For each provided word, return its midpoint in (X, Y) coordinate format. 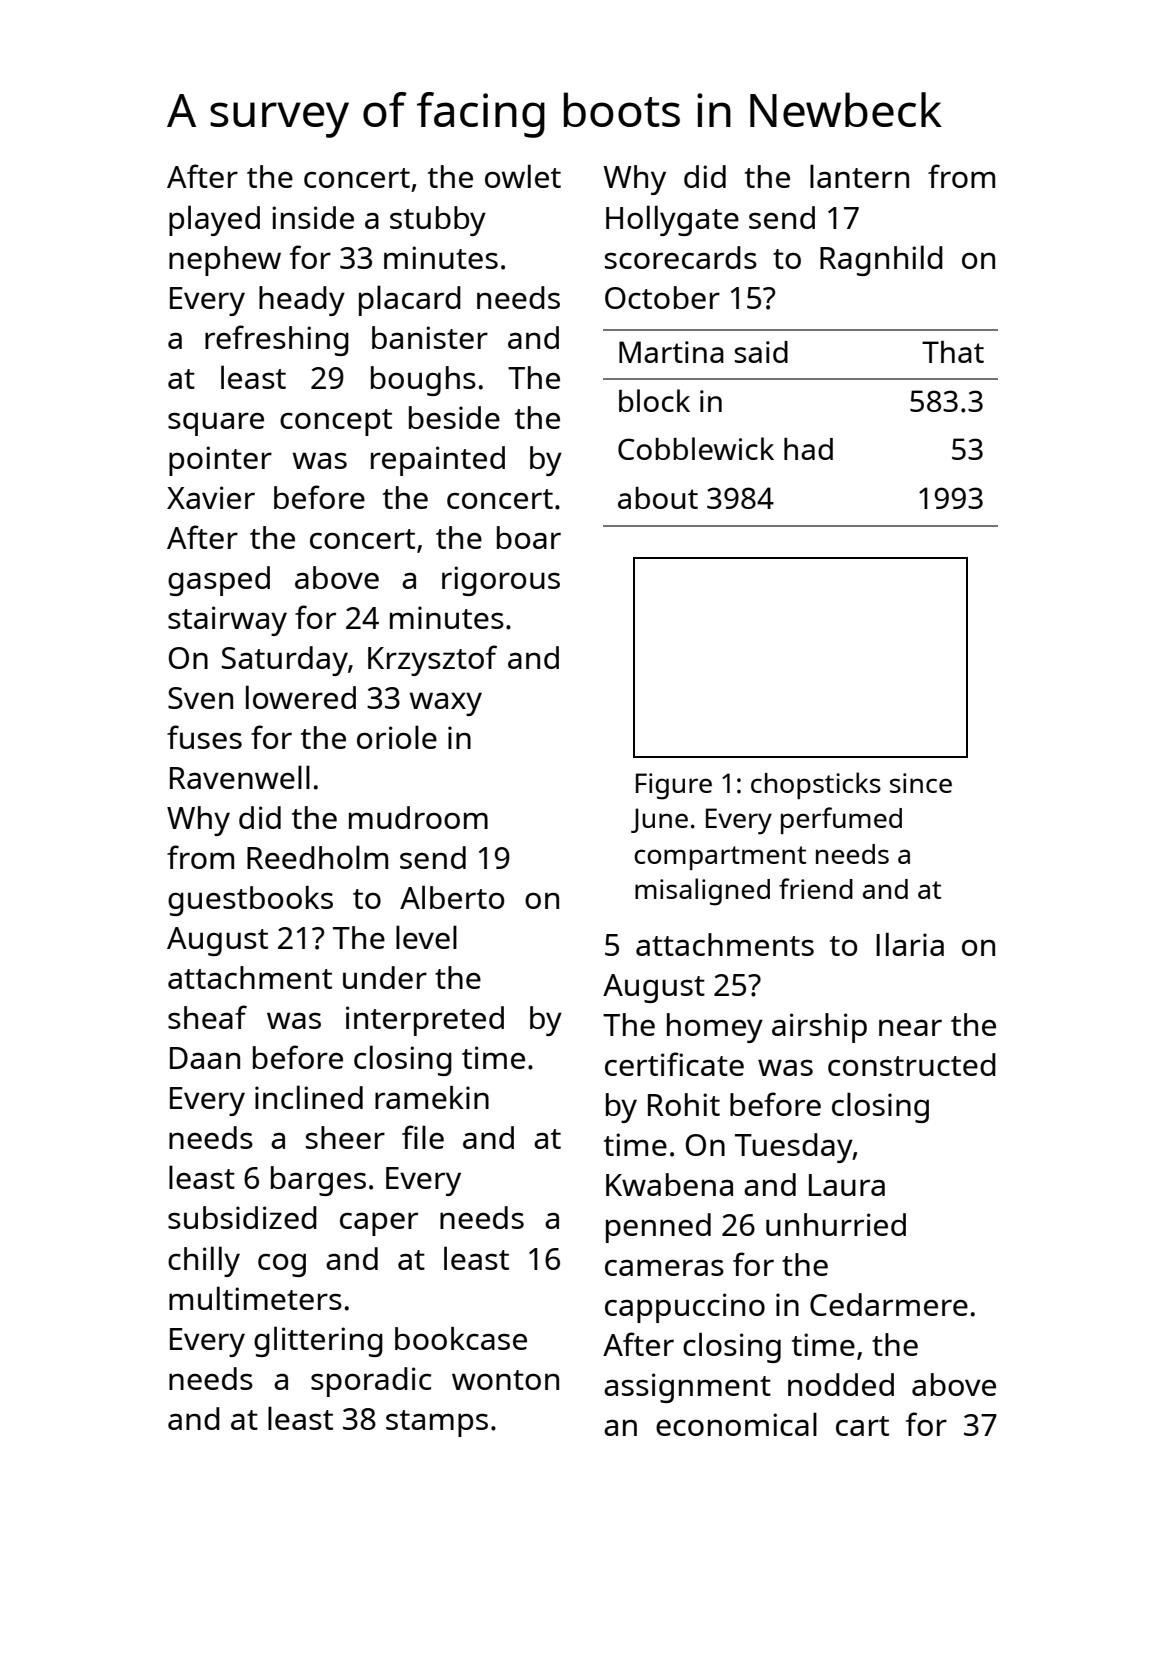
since (921, 783)
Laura (847, 1185)
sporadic (371, 1382)
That (953, 352)
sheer (345, 1137)
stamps (437, 1423)
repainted (438, 461)
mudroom (418, 817)
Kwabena (669, 1184)
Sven (200, 698)
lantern (859, 176)
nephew (225, 261)
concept (336, 422)
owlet (523, 176)
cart (862, 1426)
